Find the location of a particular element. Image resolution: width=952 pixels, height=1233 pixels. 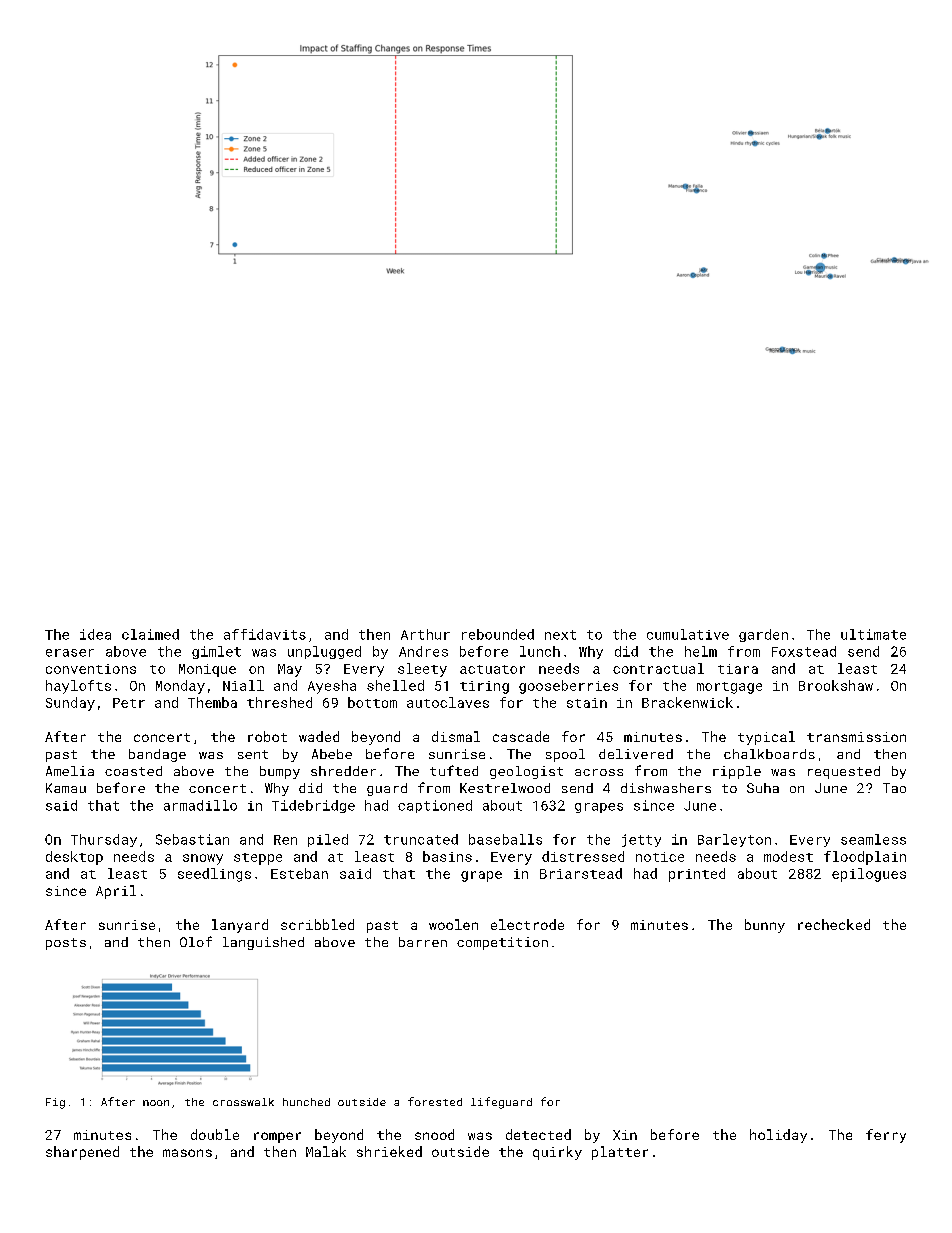

competition is located at coordinates (502, 943).
